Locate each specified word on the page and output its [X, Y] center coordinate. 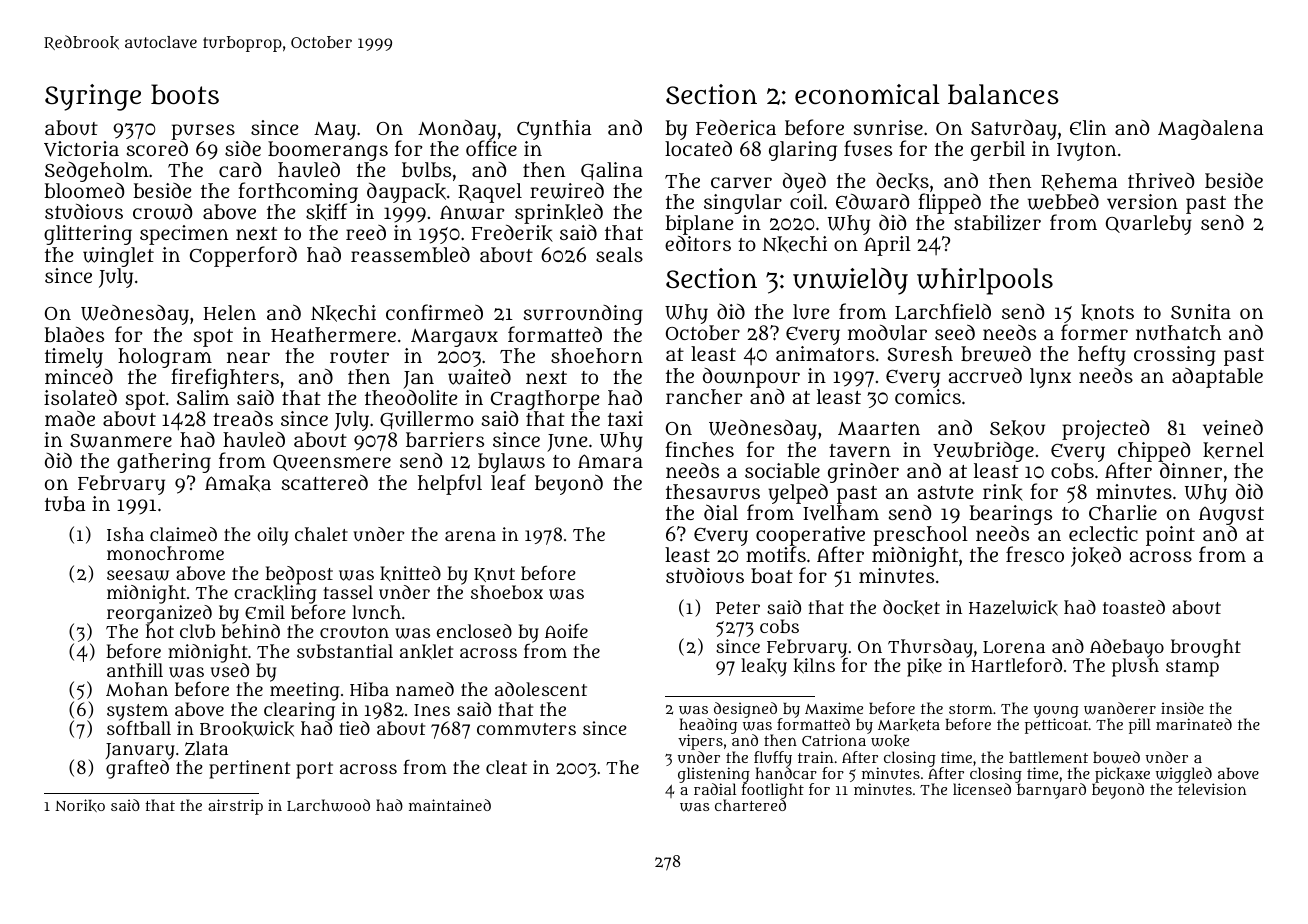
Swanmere [121, 441]
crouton [354, 632]
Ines [432, 710]
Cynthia [554, 130]
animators [825, 353]
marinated [1194, 724]
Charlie [1123, 512]
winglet [118, 257]
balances [1003, 94]
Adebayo [1127, 648]
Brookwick [247, 729]
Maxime [834, 708]
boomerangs [328, 151]
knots [1107, 312]
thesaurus [713, 492]
